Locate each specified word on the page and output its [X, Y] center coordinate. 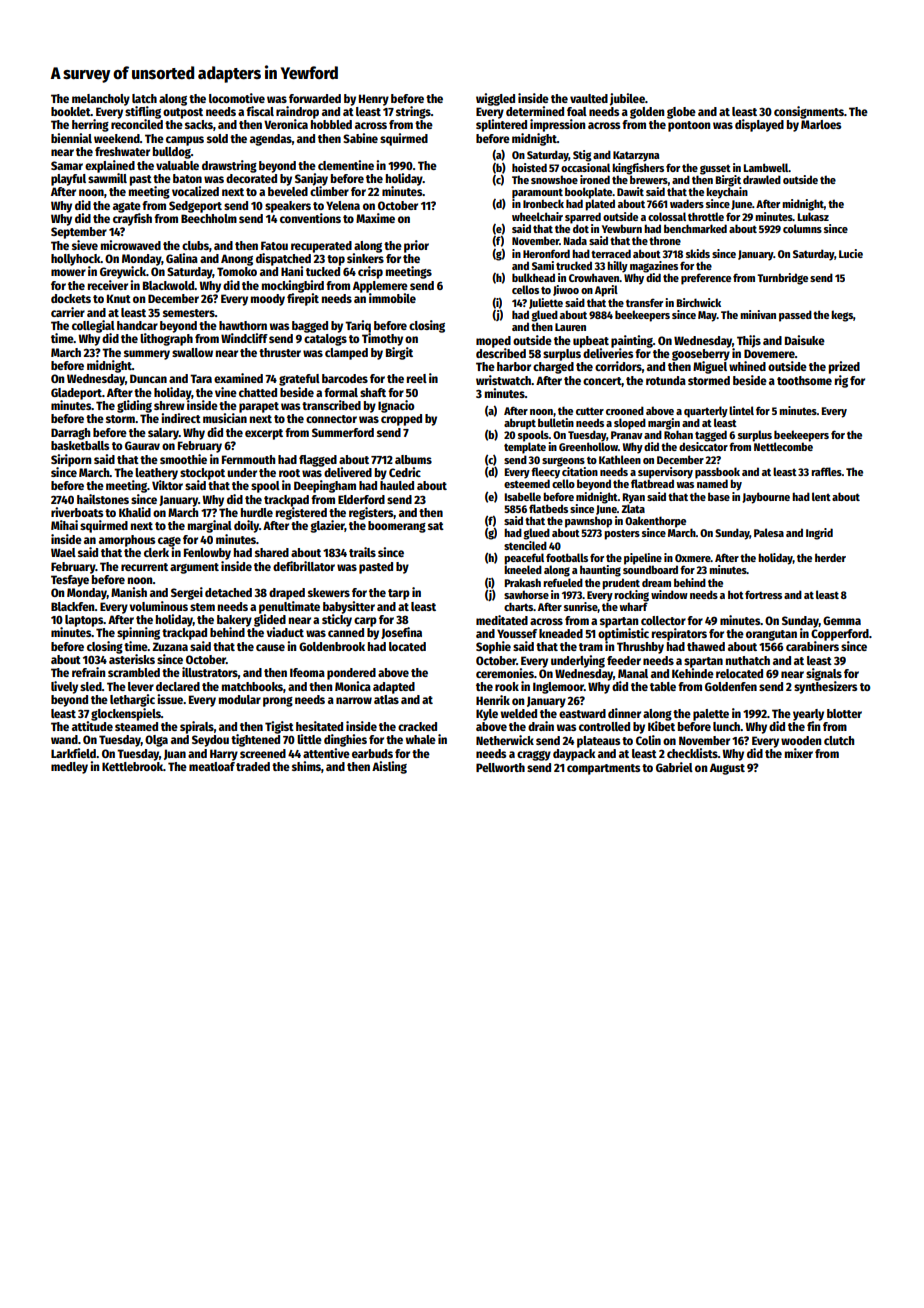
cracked [417, 726]
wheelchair [537, 216]
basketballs [80, 445]
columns [802, 228]
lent [821, 496]
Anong [237, 260]
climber [329, 191]
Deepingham [325, 486]
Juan [175, 754]
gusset [715, 169]
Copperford [840, 635]
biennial [71, 138]
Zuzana [170, 646]
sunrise [581, 607]
